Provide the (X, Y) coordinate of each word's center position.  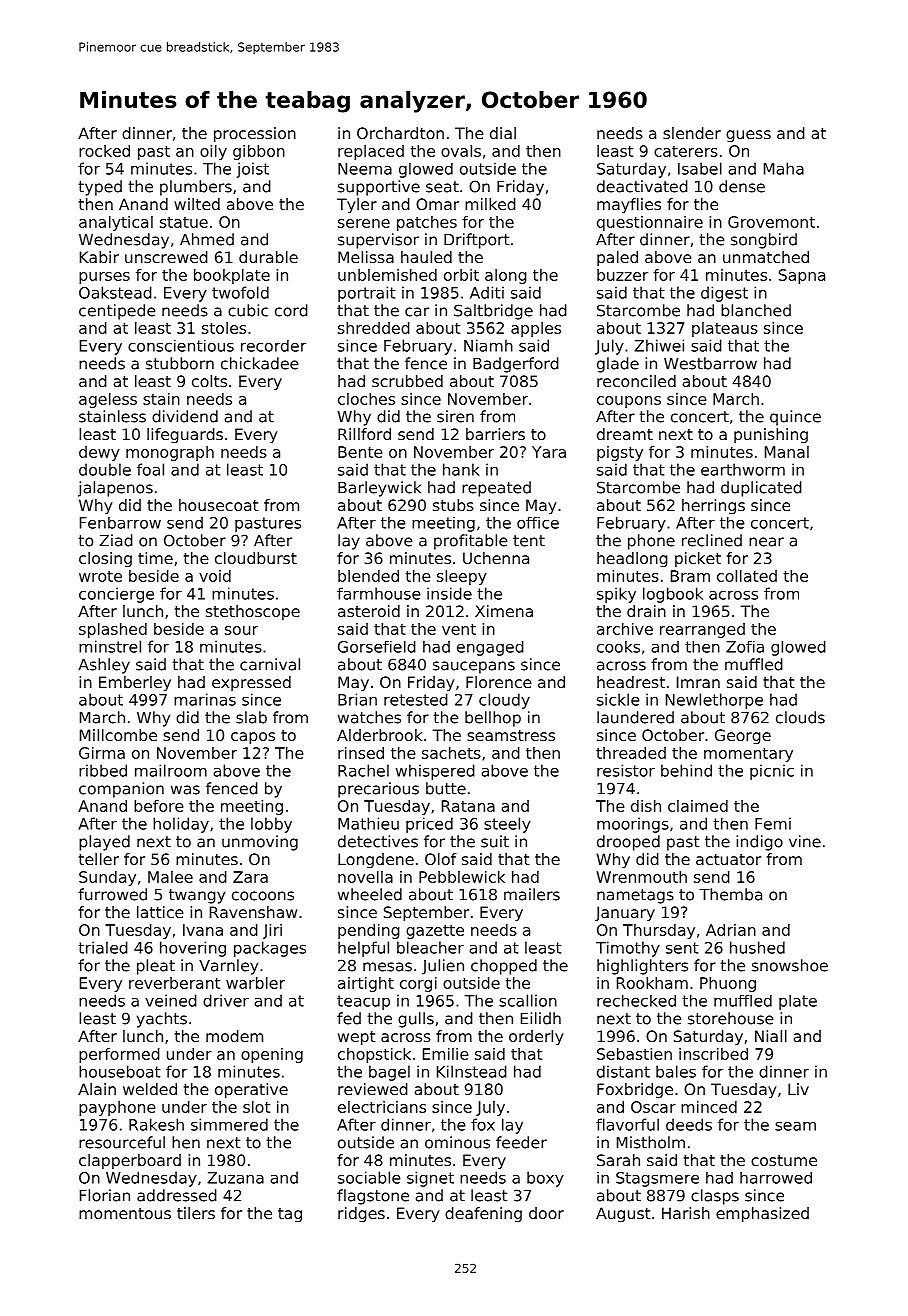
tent (529, 541)
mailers (532, 894)
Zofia (745, 647)
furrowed (112, 894)
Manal (787, 452)
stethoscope (253, 612)
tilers (196, 1213)
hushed (757, 947)
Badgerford (516, 365)
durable (268, 257)
